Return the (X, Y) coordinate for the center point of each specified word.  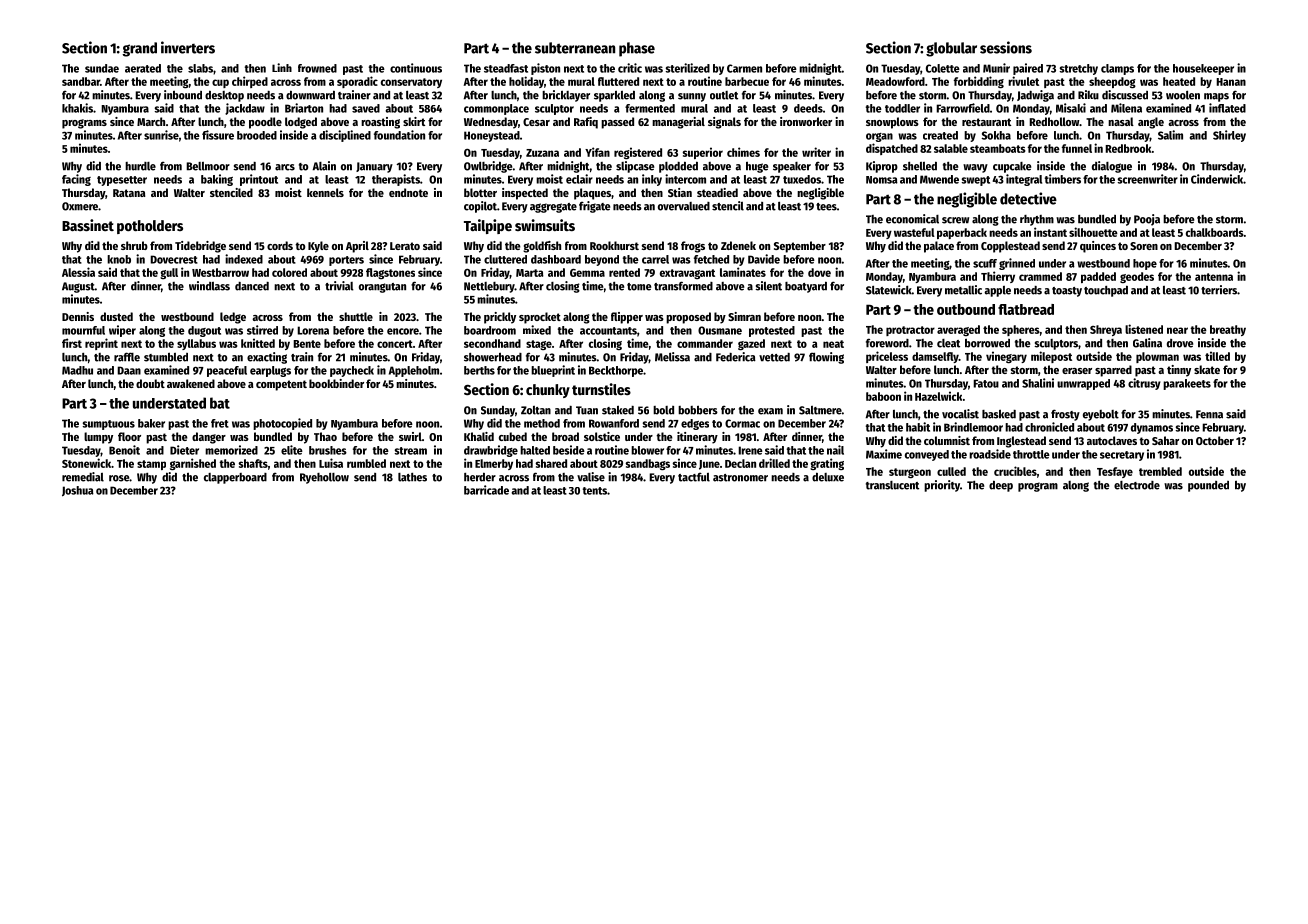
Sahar (1165, 440)
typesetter (122, 181)
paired (1028, 69)
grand (139, 49)
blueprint (553, 371)
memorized (231, 450)
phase (637, 49)
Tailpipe (488, 226)
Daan (129, 370)
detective (1028, 198)
